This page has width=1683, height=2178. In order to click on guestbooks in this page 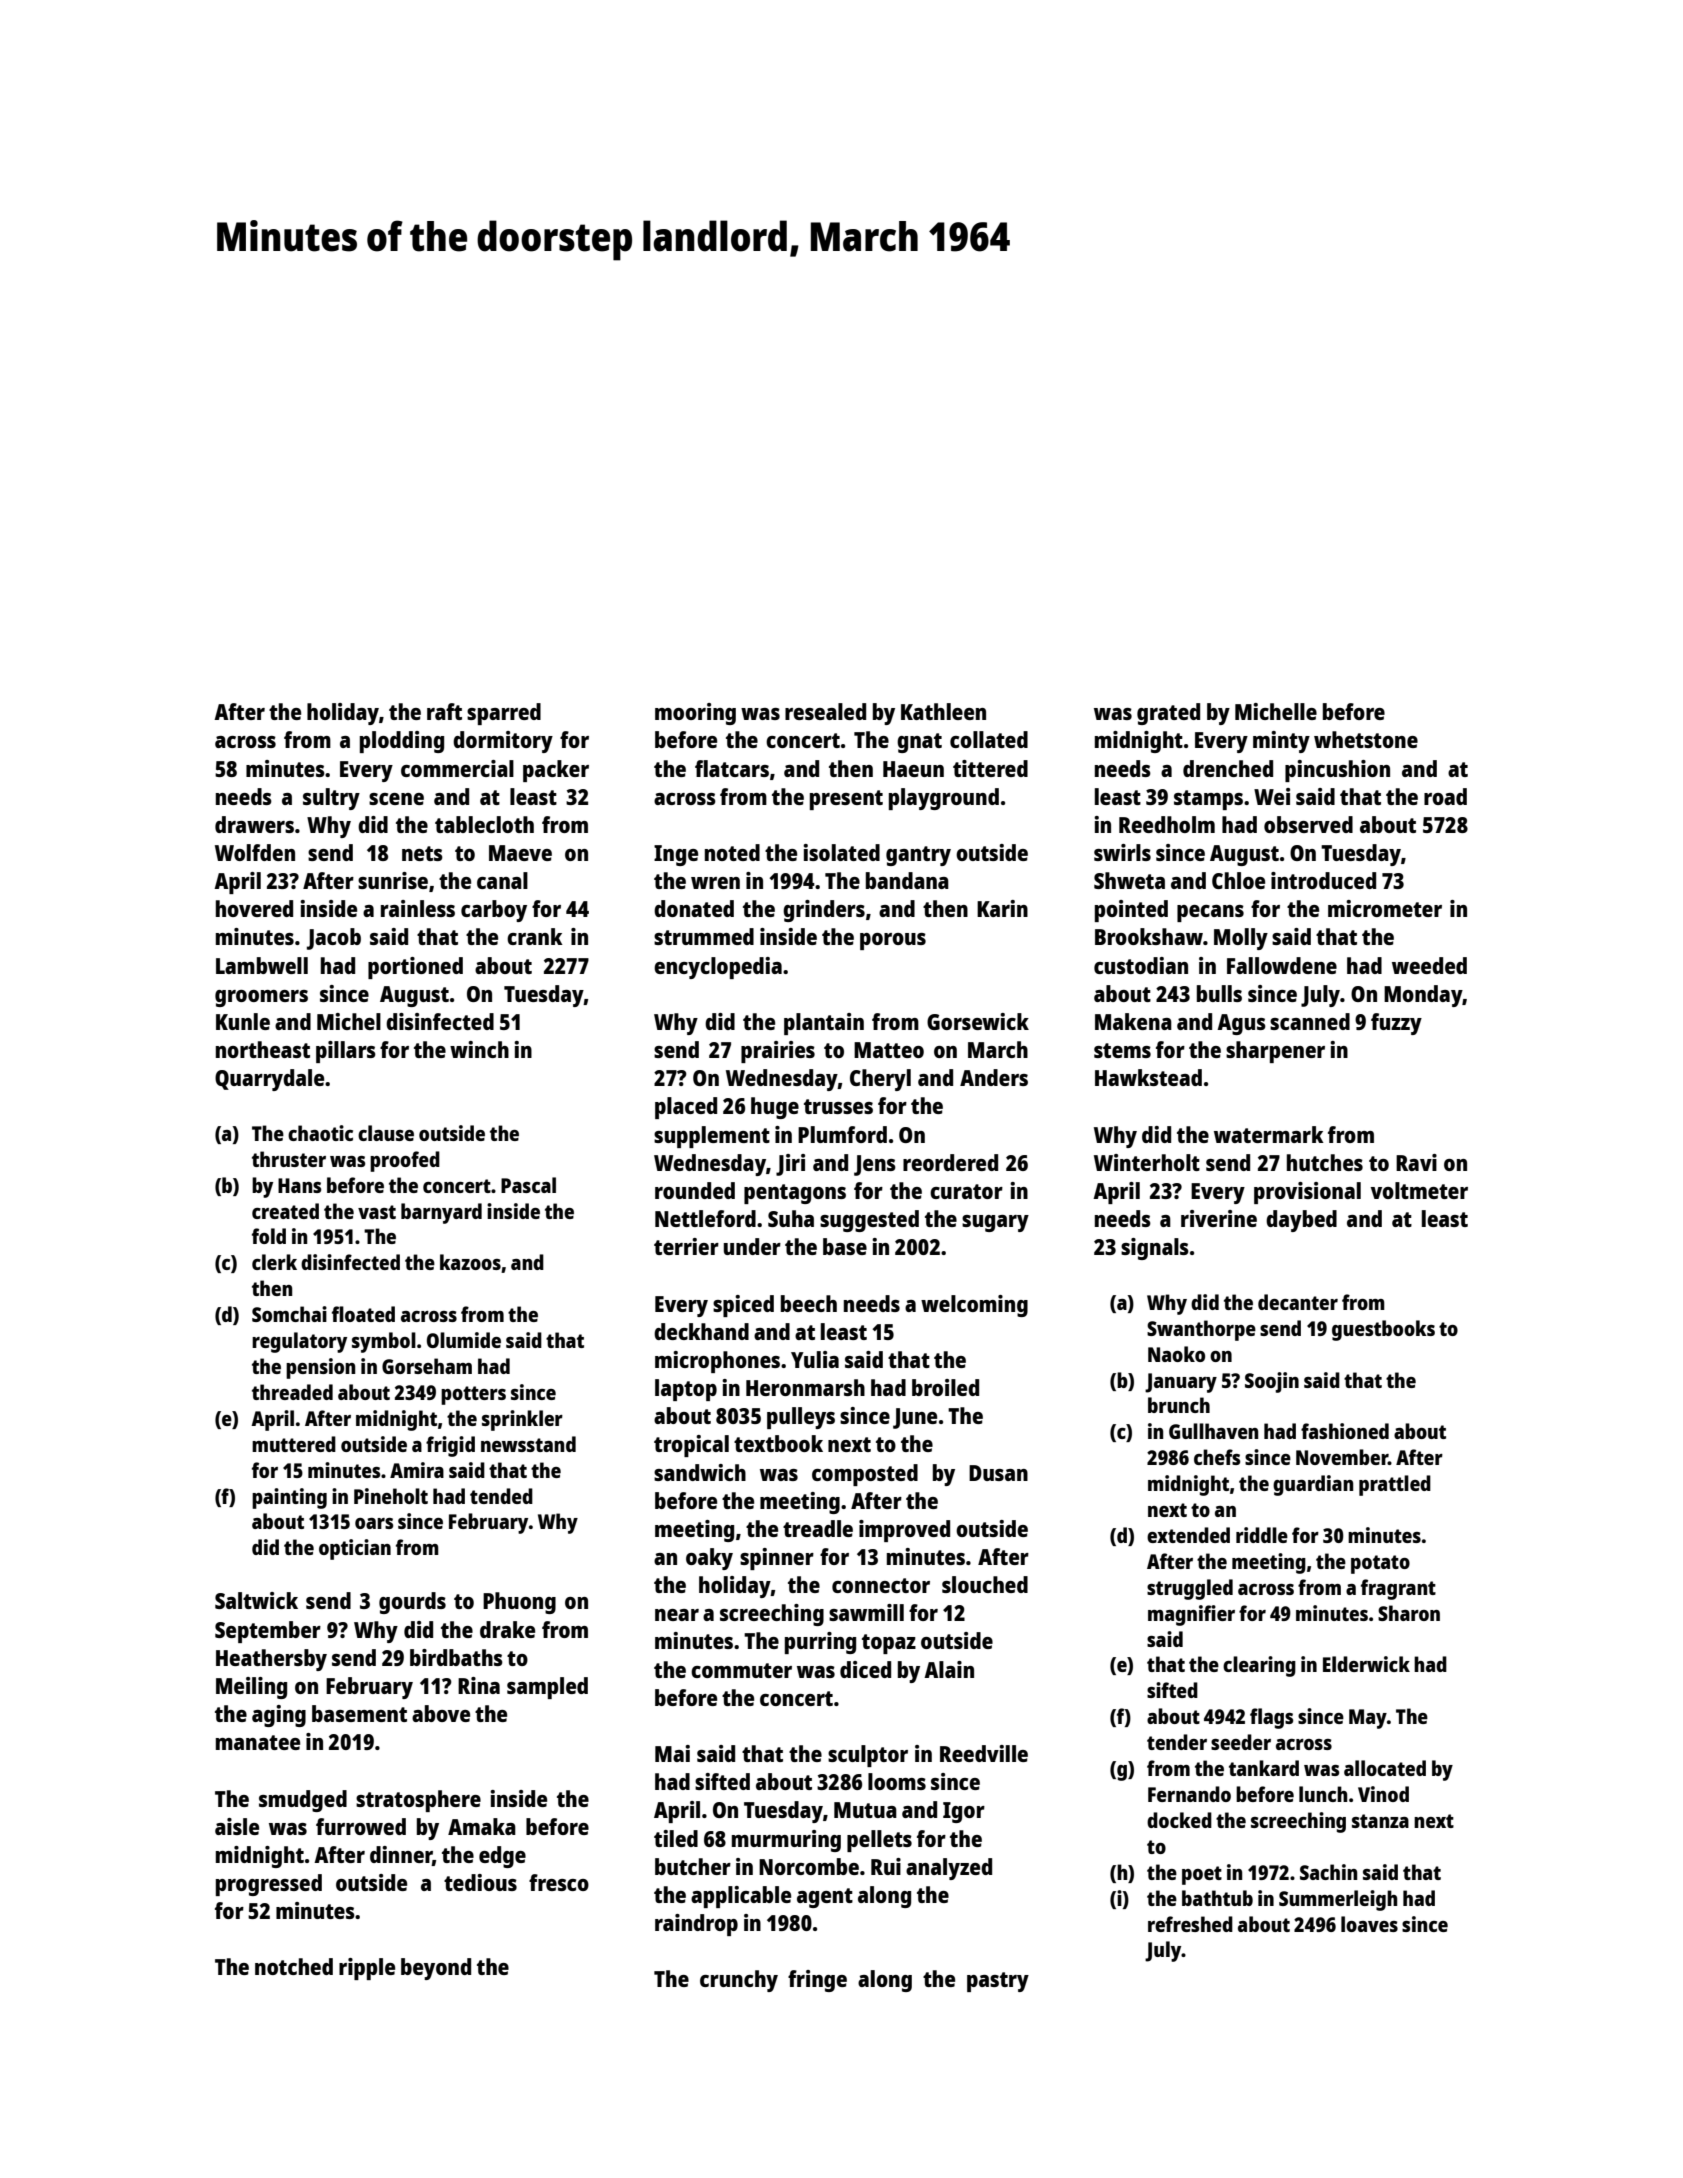, I will do `click(1383, 1330)`.
